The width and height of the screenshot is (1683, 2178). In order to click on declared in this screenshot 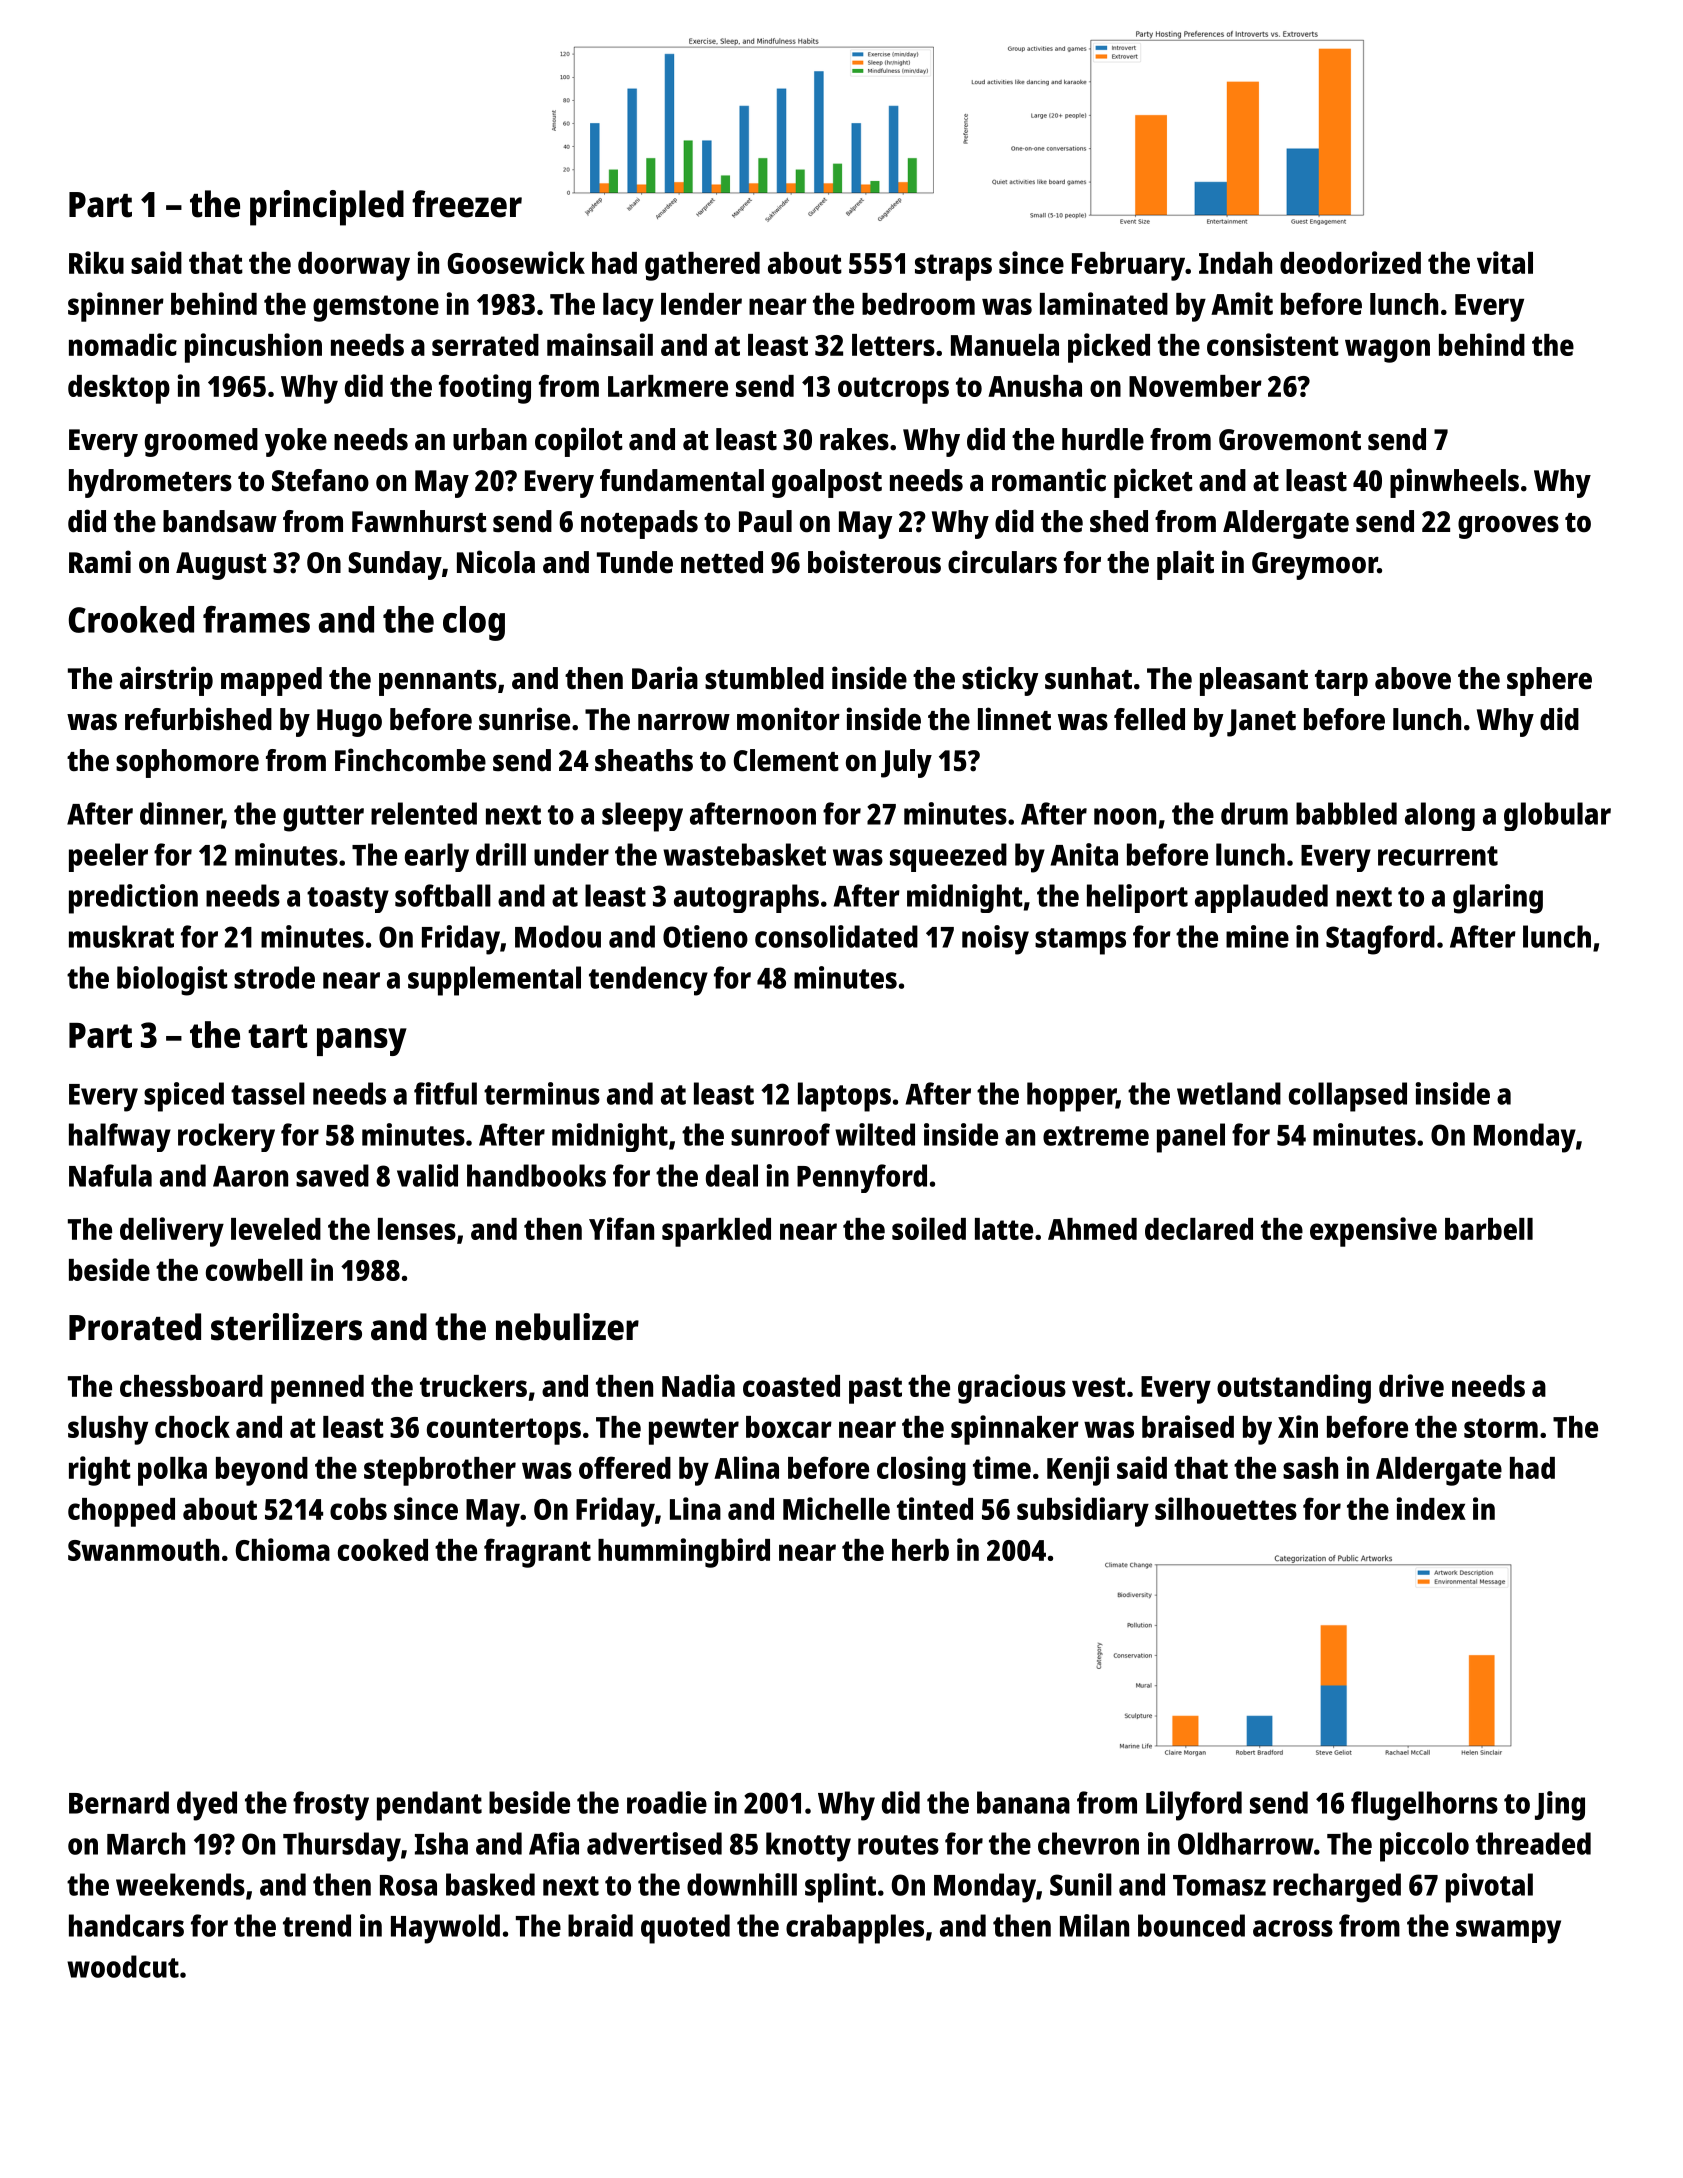, I will do `click(1199, 1229)`.
